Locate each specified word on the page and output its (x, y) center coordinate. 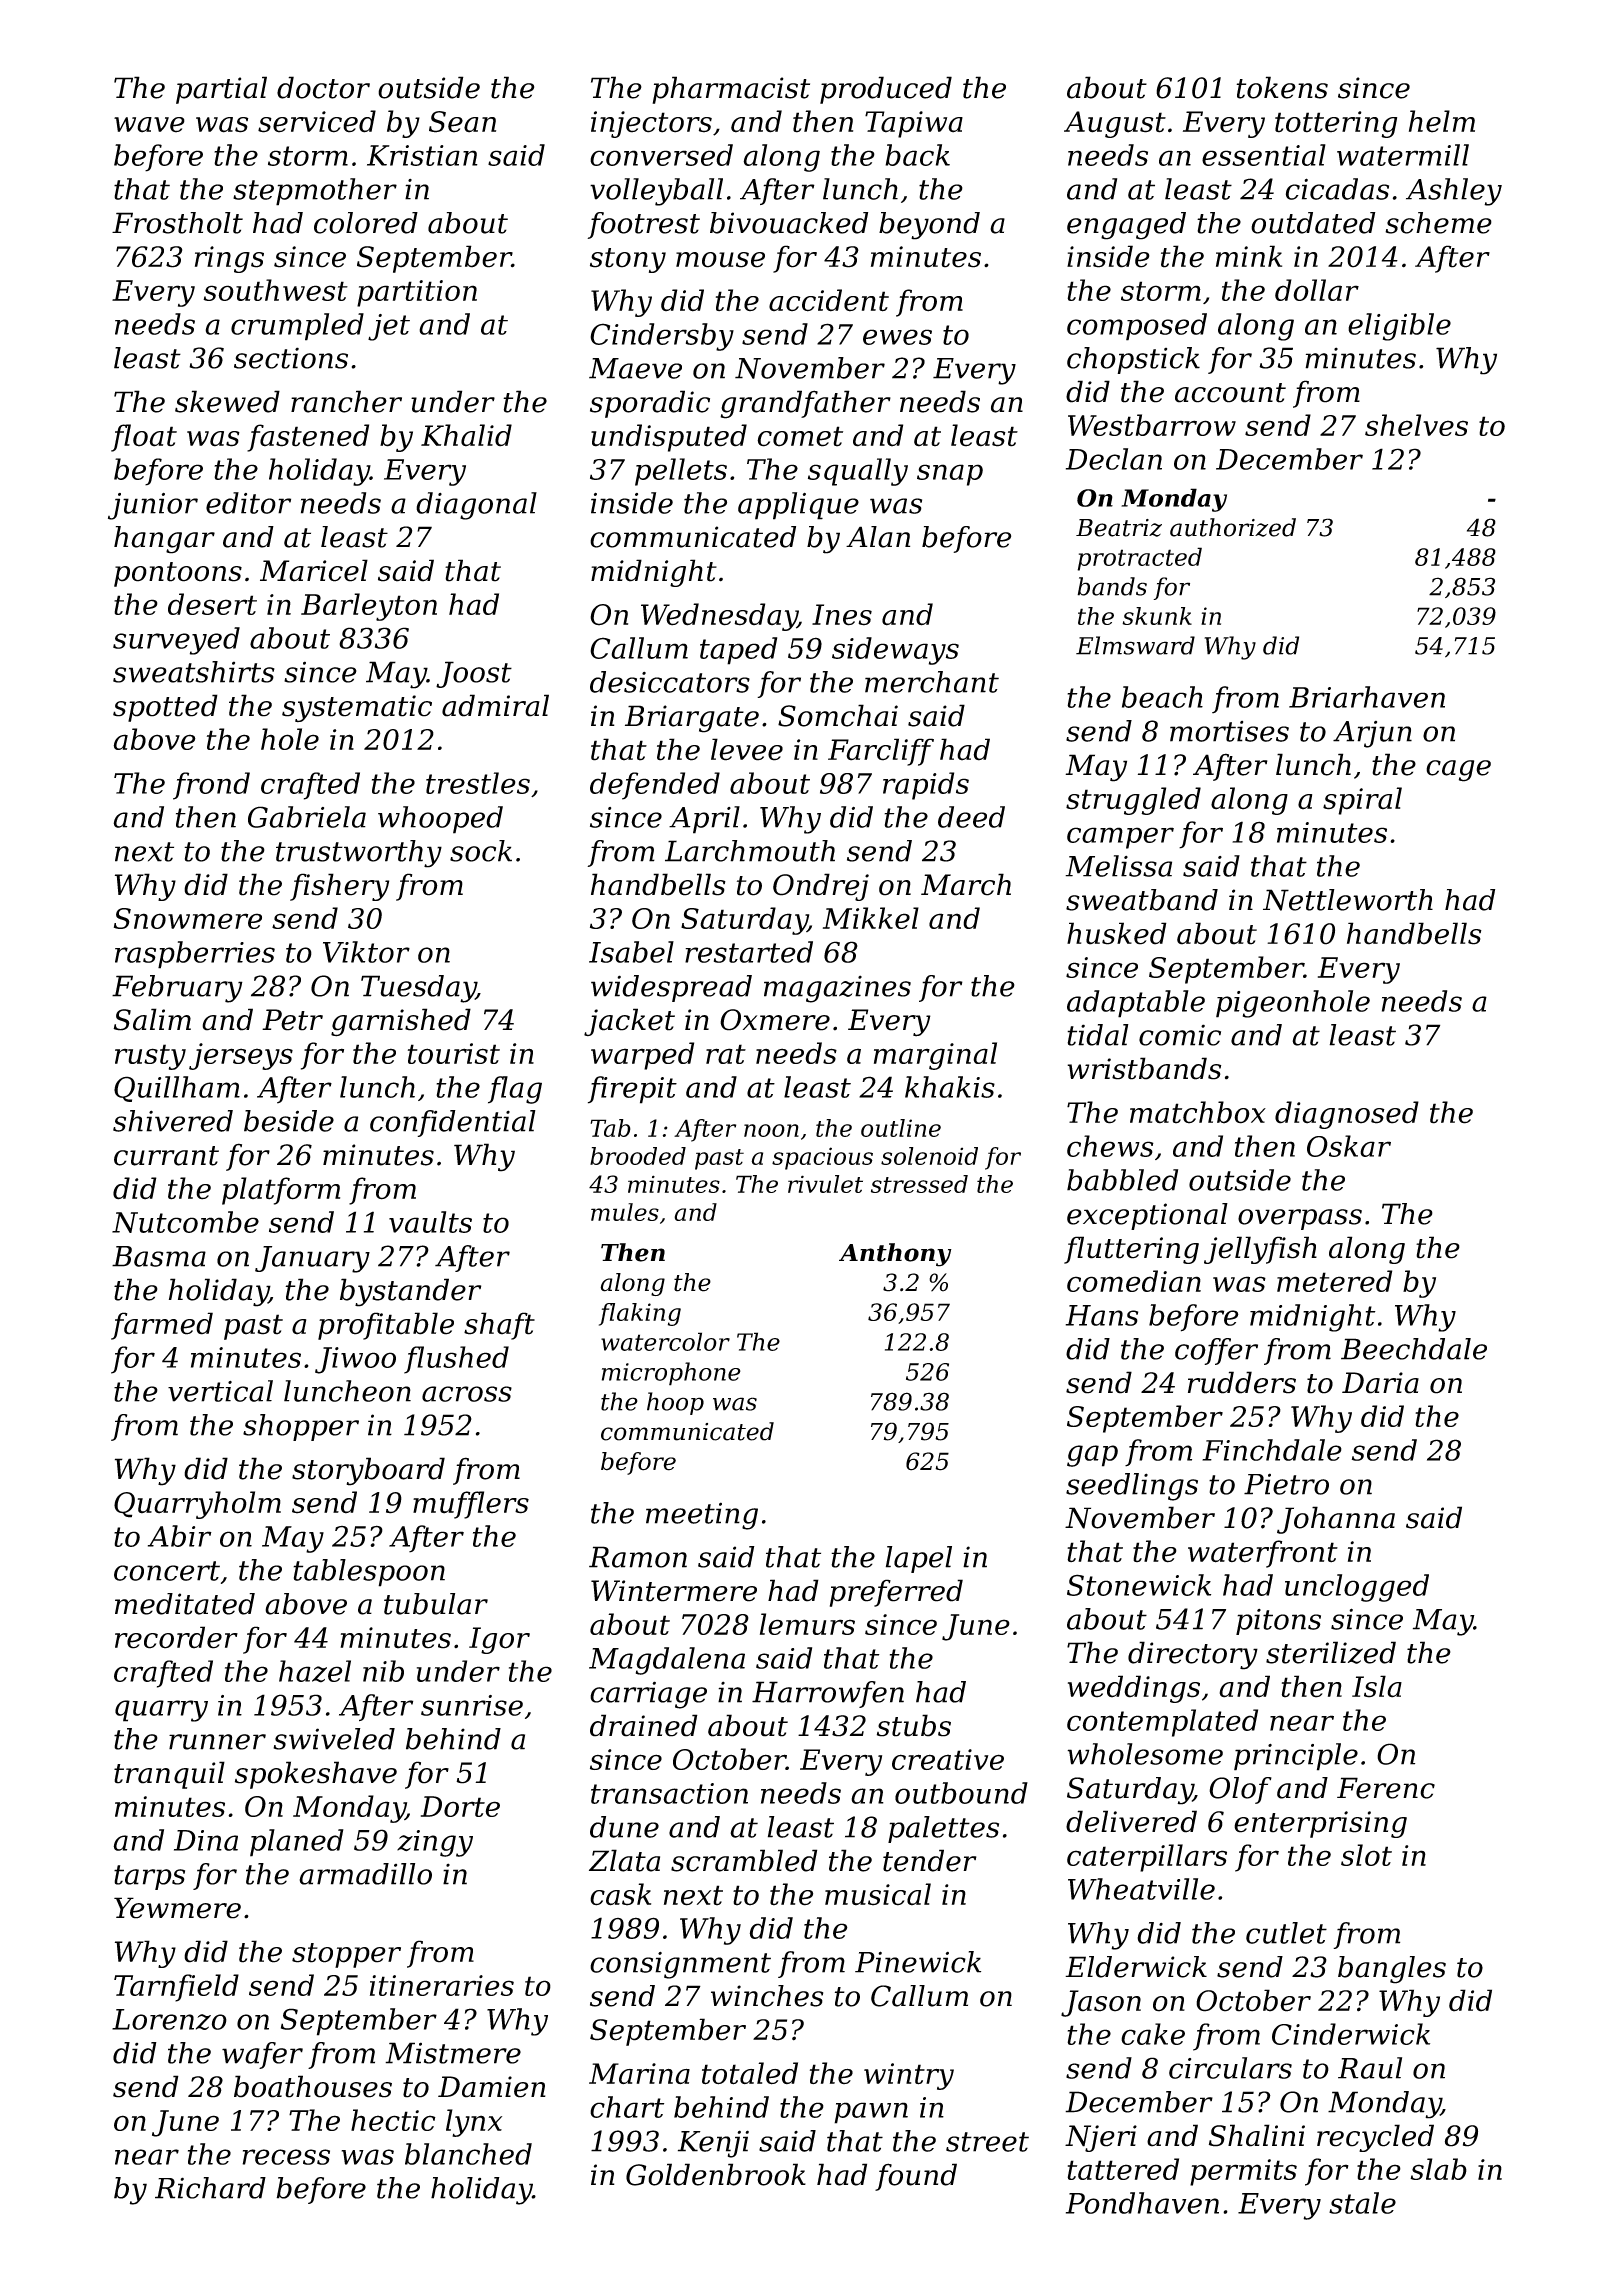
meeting (702, 1516)
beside (289, 1121)
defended (655, 786)
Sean (462, 122)
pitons (1278, 1622)
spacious (822, 1158)
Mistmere (453, 2053)
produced (886, 90)
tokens (1282, 87)
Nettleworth (1348, 900)
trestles (478, 783)
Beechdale (1414, 1349)
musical (878, 1894)
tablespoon (369, 1573)
